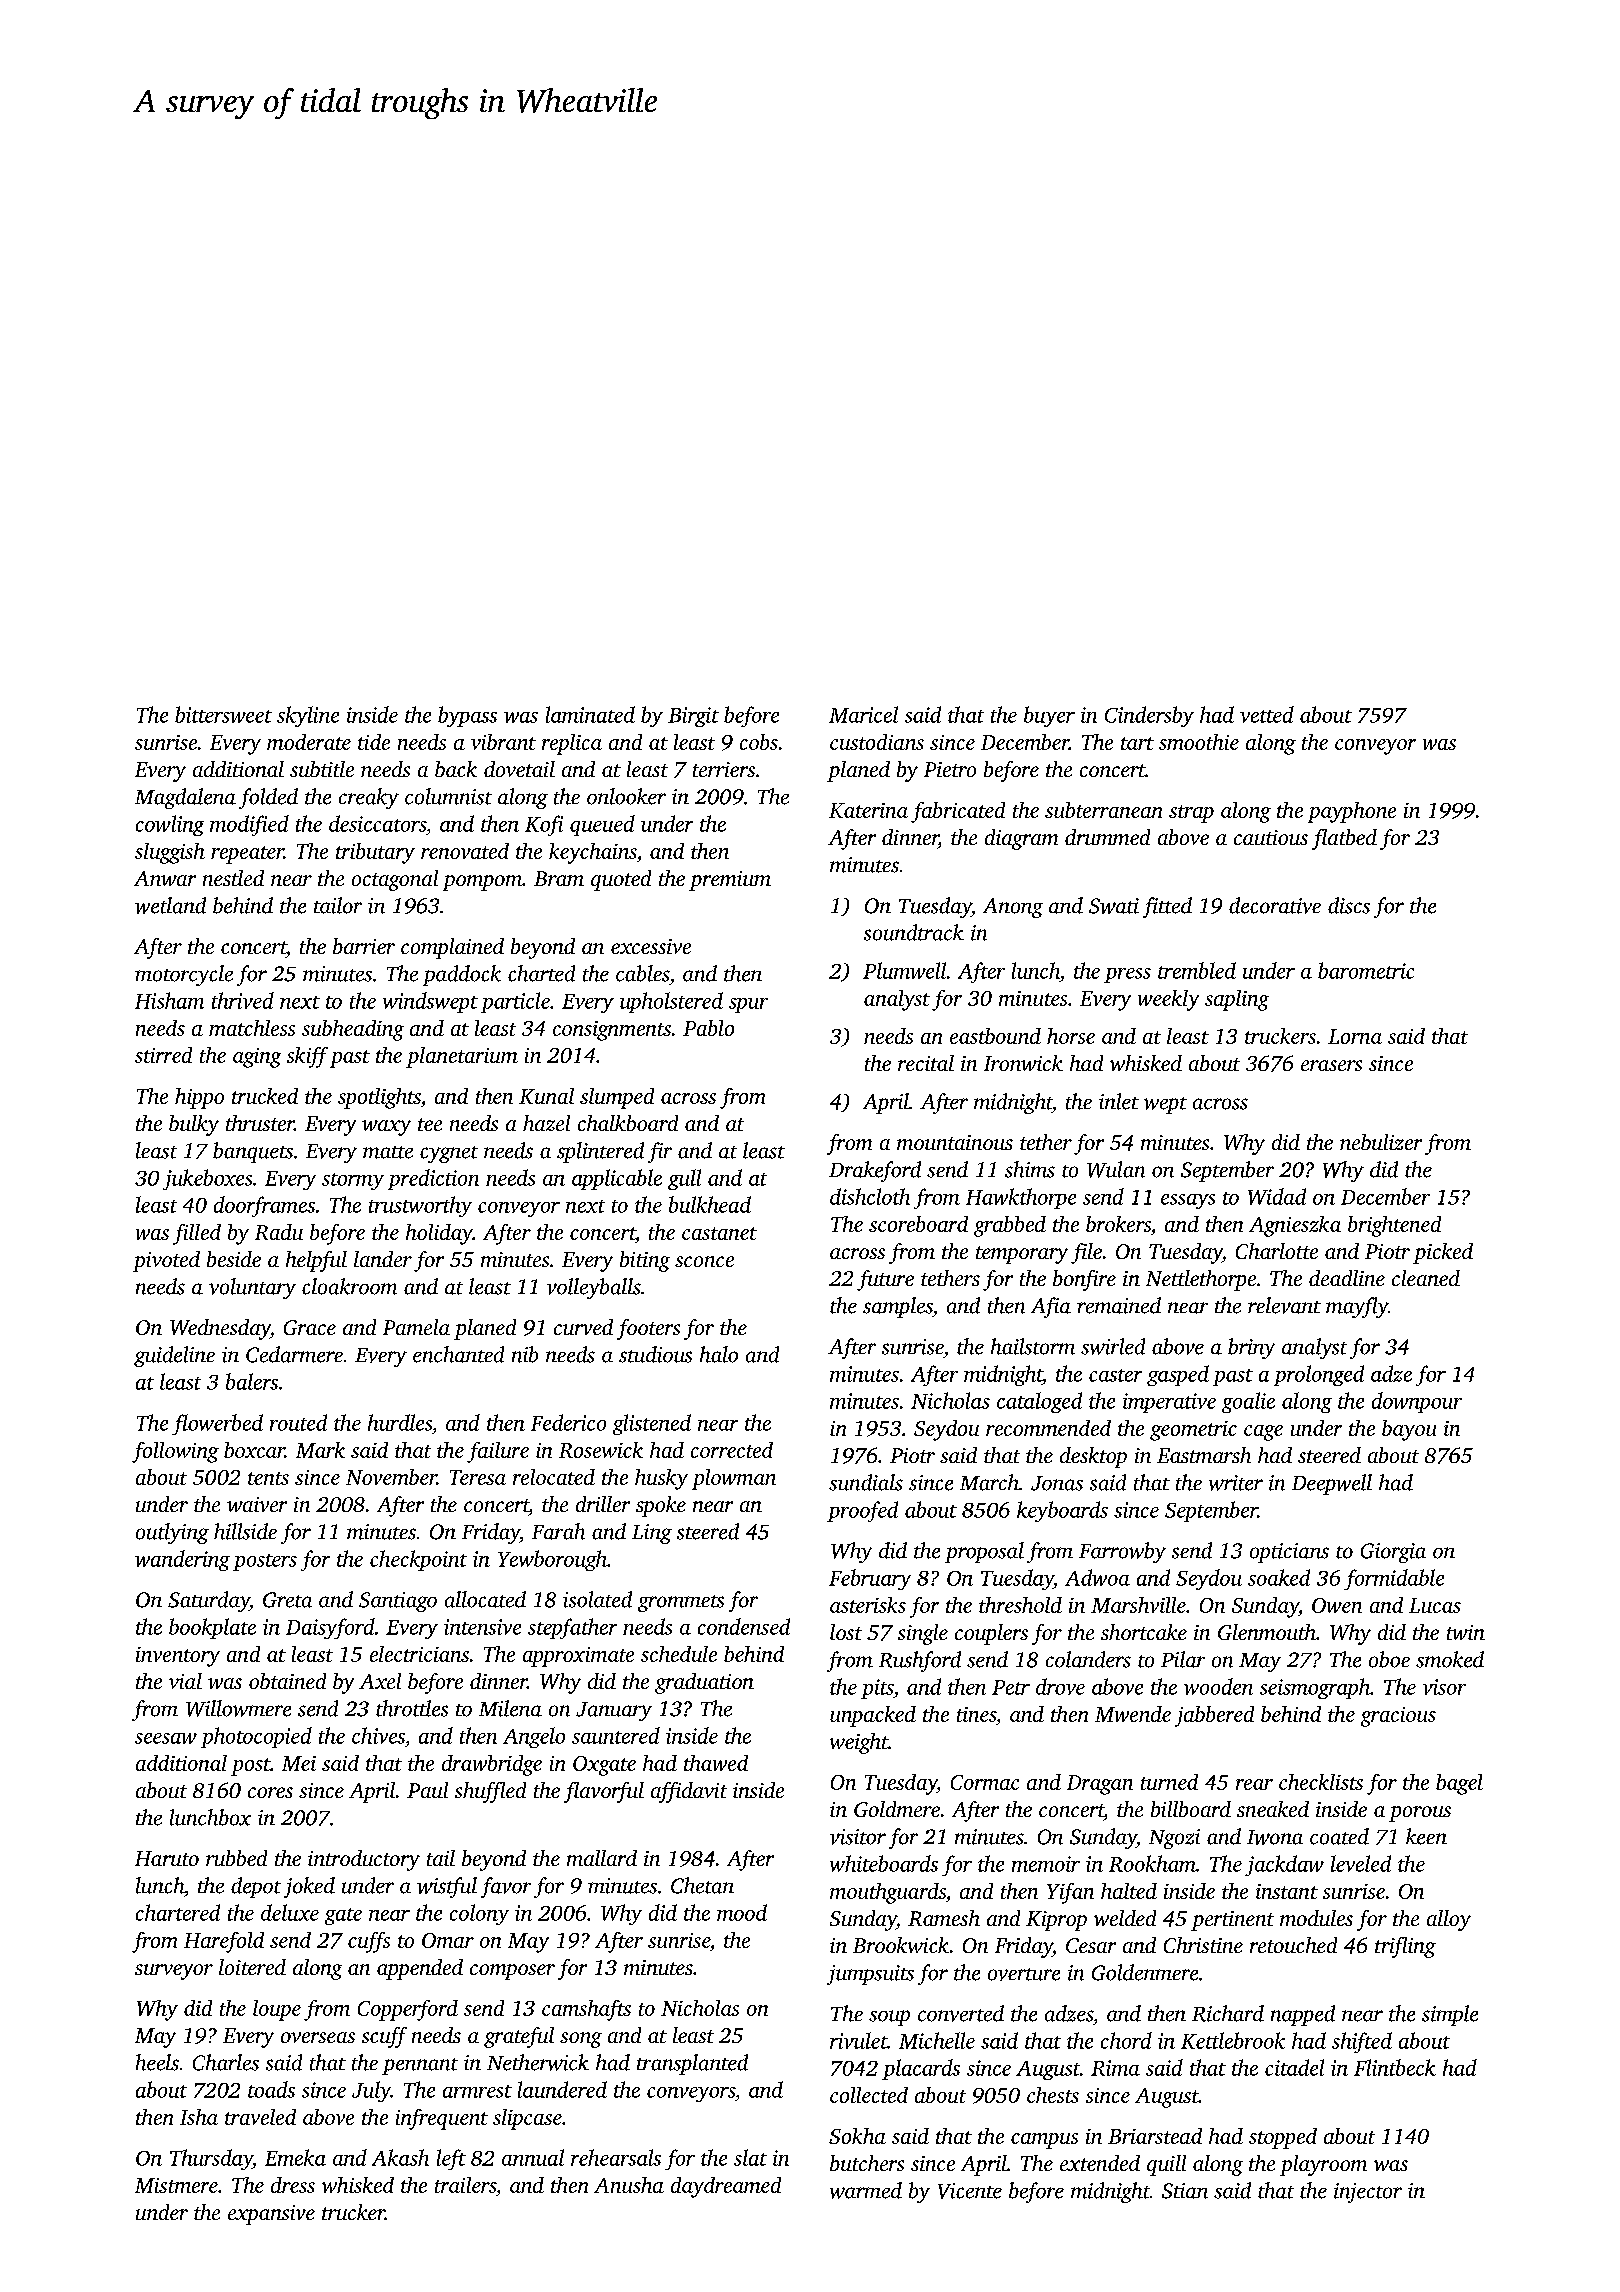  I want to click on downpour, so click(1417, 1402).
